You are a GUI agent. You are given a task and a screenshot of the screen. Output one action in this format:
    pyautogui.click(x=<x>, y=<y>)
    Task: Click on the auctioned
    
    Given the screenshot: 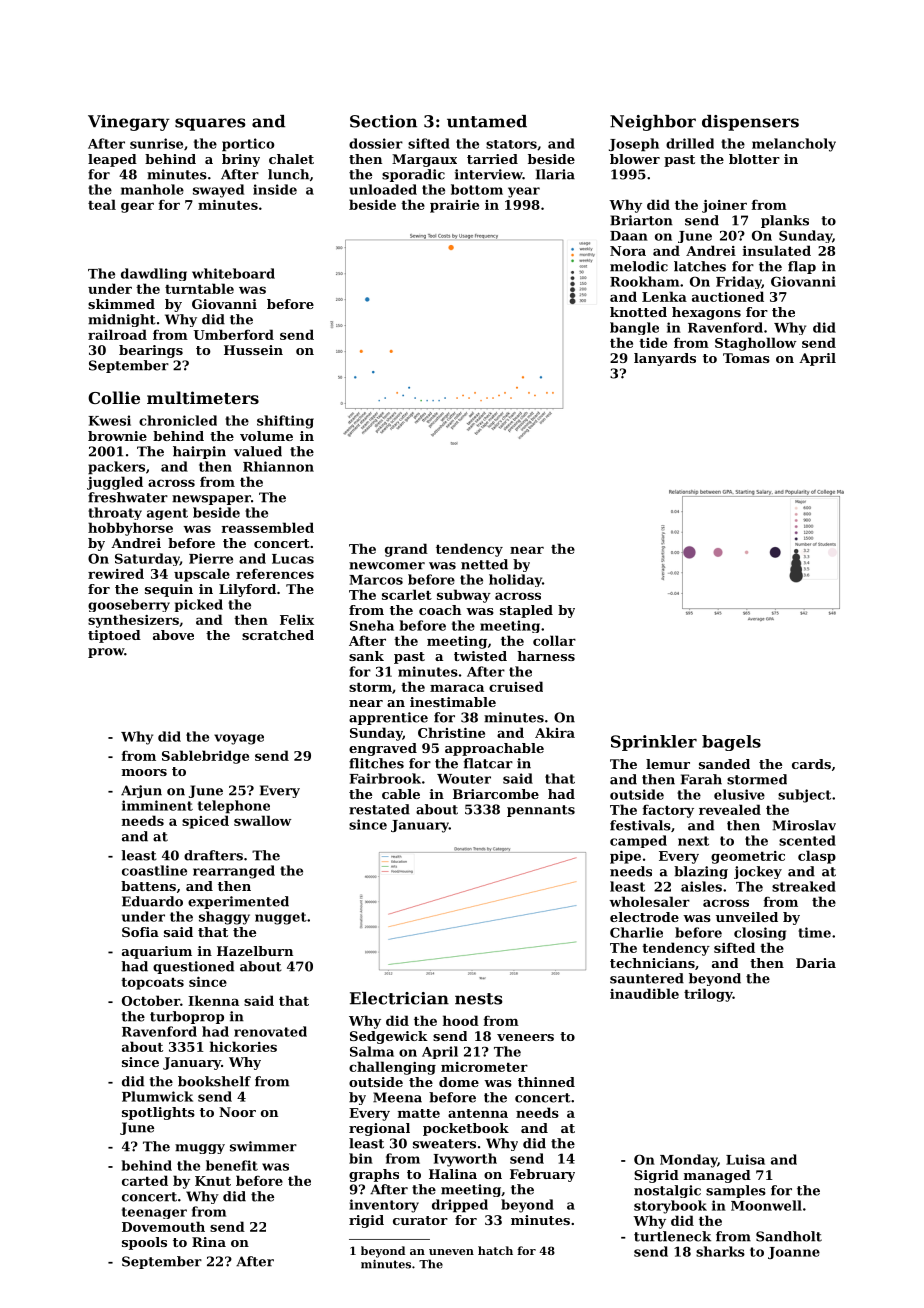 What is the action you would take?
    pyautogui.click(x=728, y=296)
